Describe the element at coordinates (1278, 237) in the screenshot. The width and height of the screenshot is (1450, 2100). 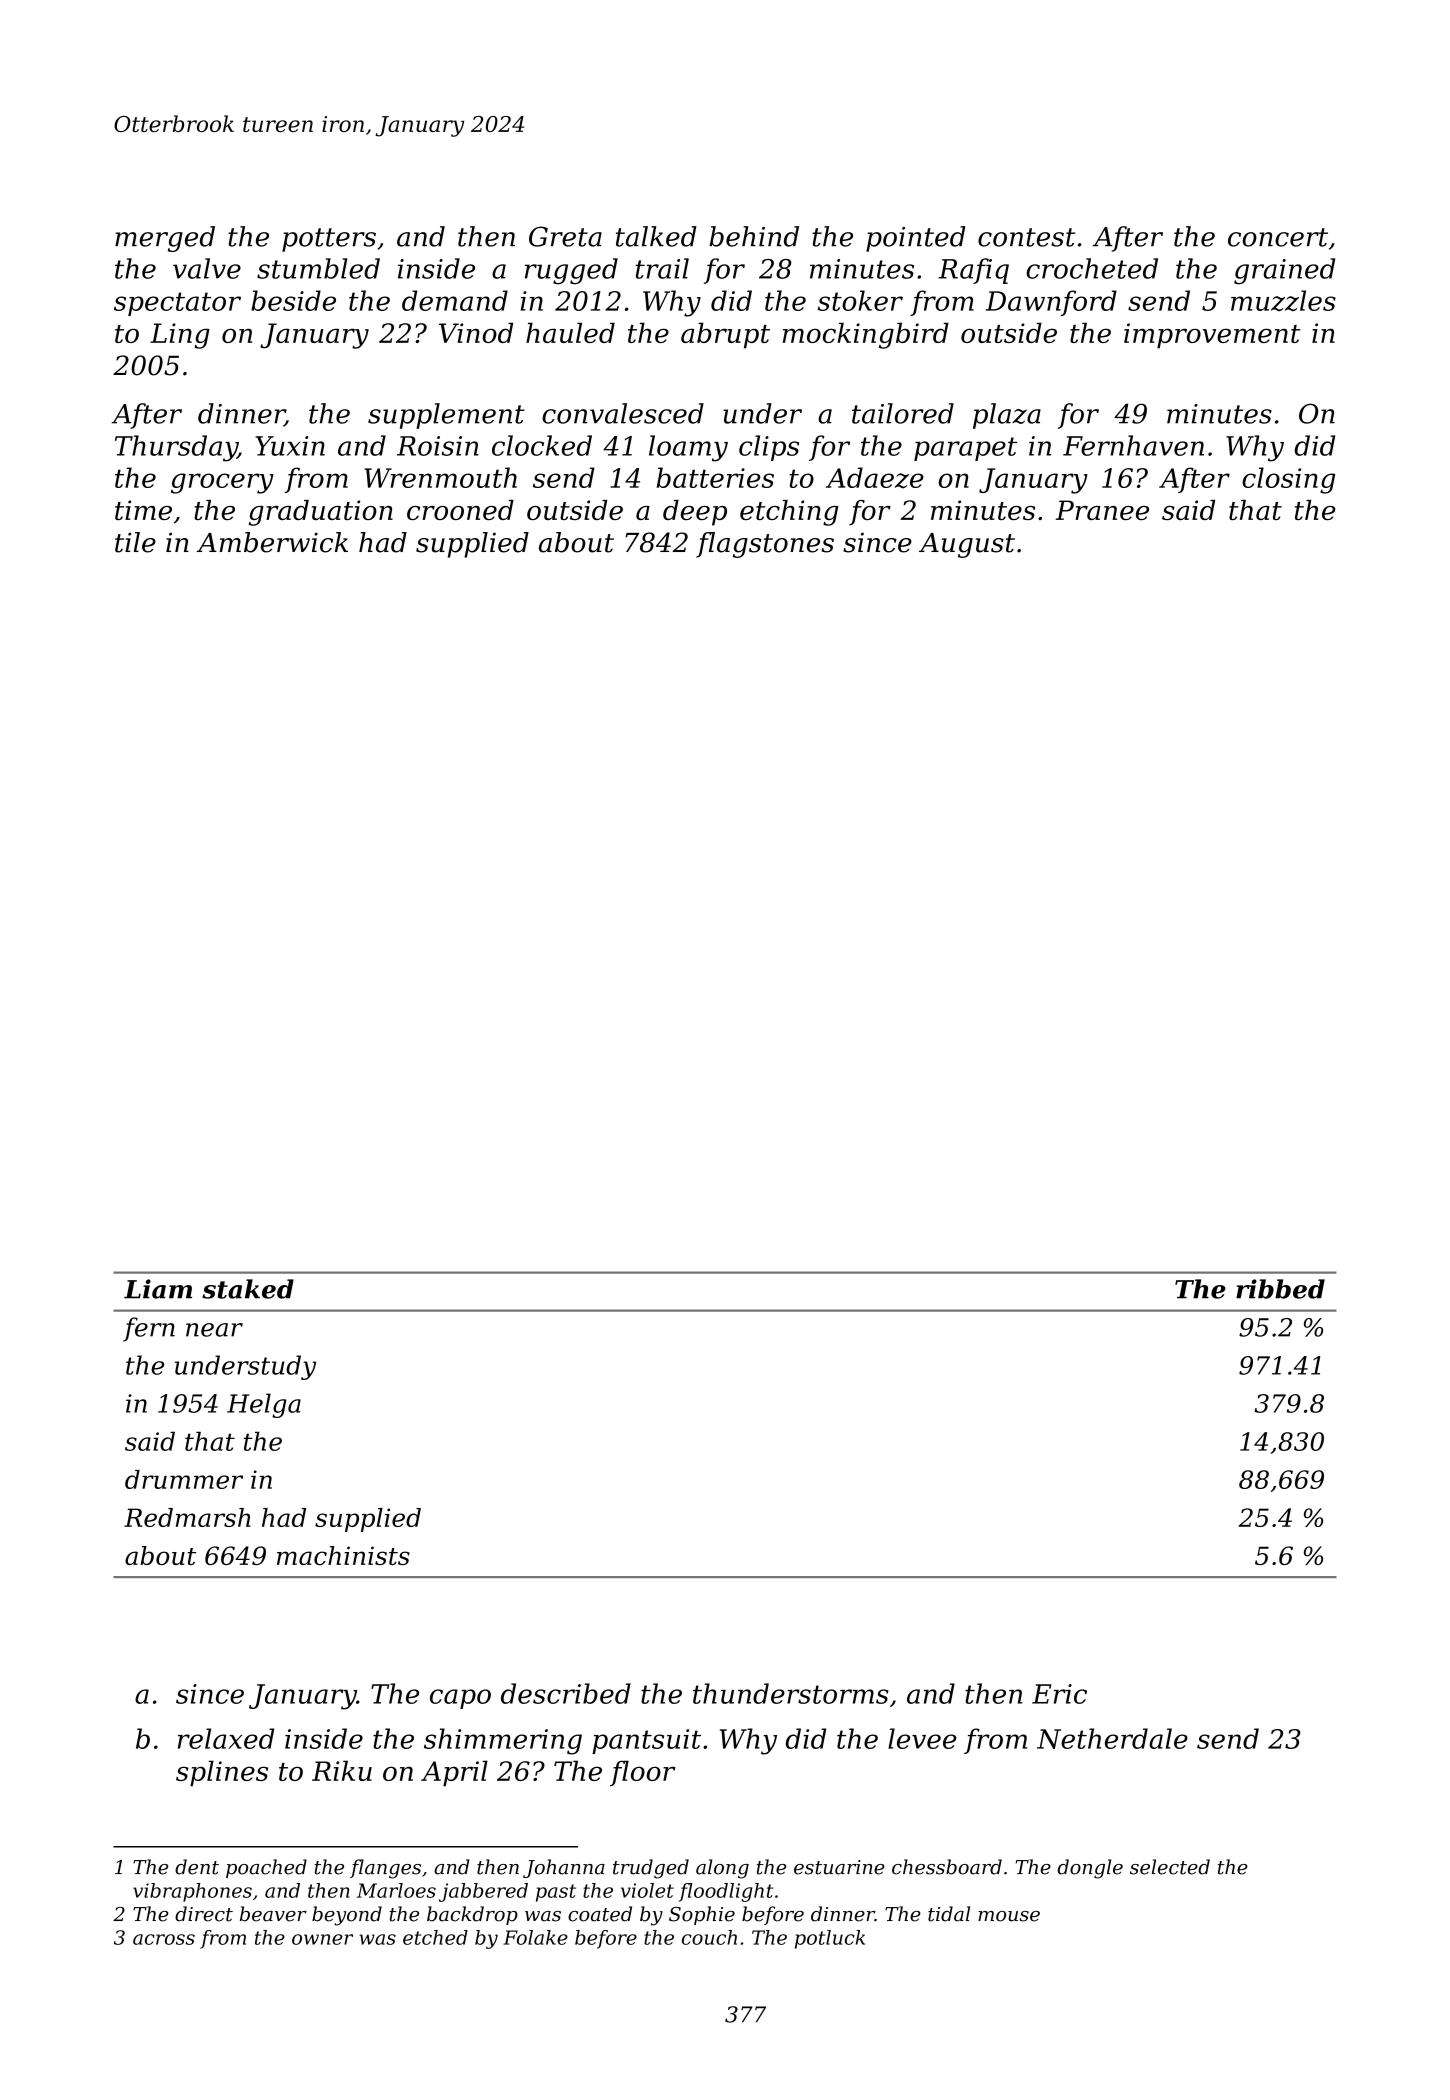
I see `concert` at that location.
